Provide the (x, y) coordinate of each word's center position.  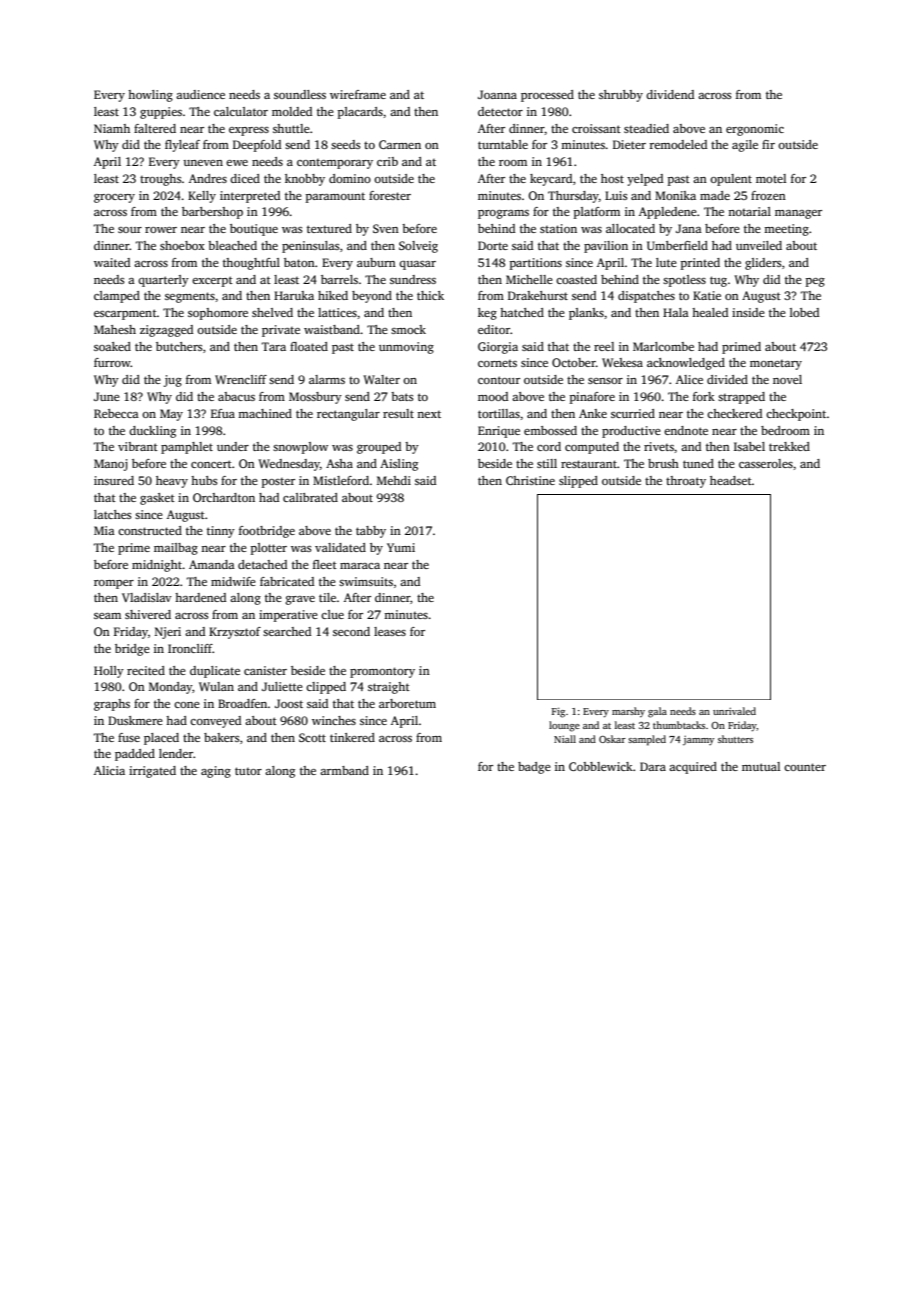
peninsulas (310, 247)
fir (768, 144)
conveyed (215, 722)
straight (389, 688)
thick (430, 295)
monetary (776, 365)
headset (731, 480)
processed (547, 96)
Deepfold (257, 146)
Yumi (401, 547)
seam (107, 616)
